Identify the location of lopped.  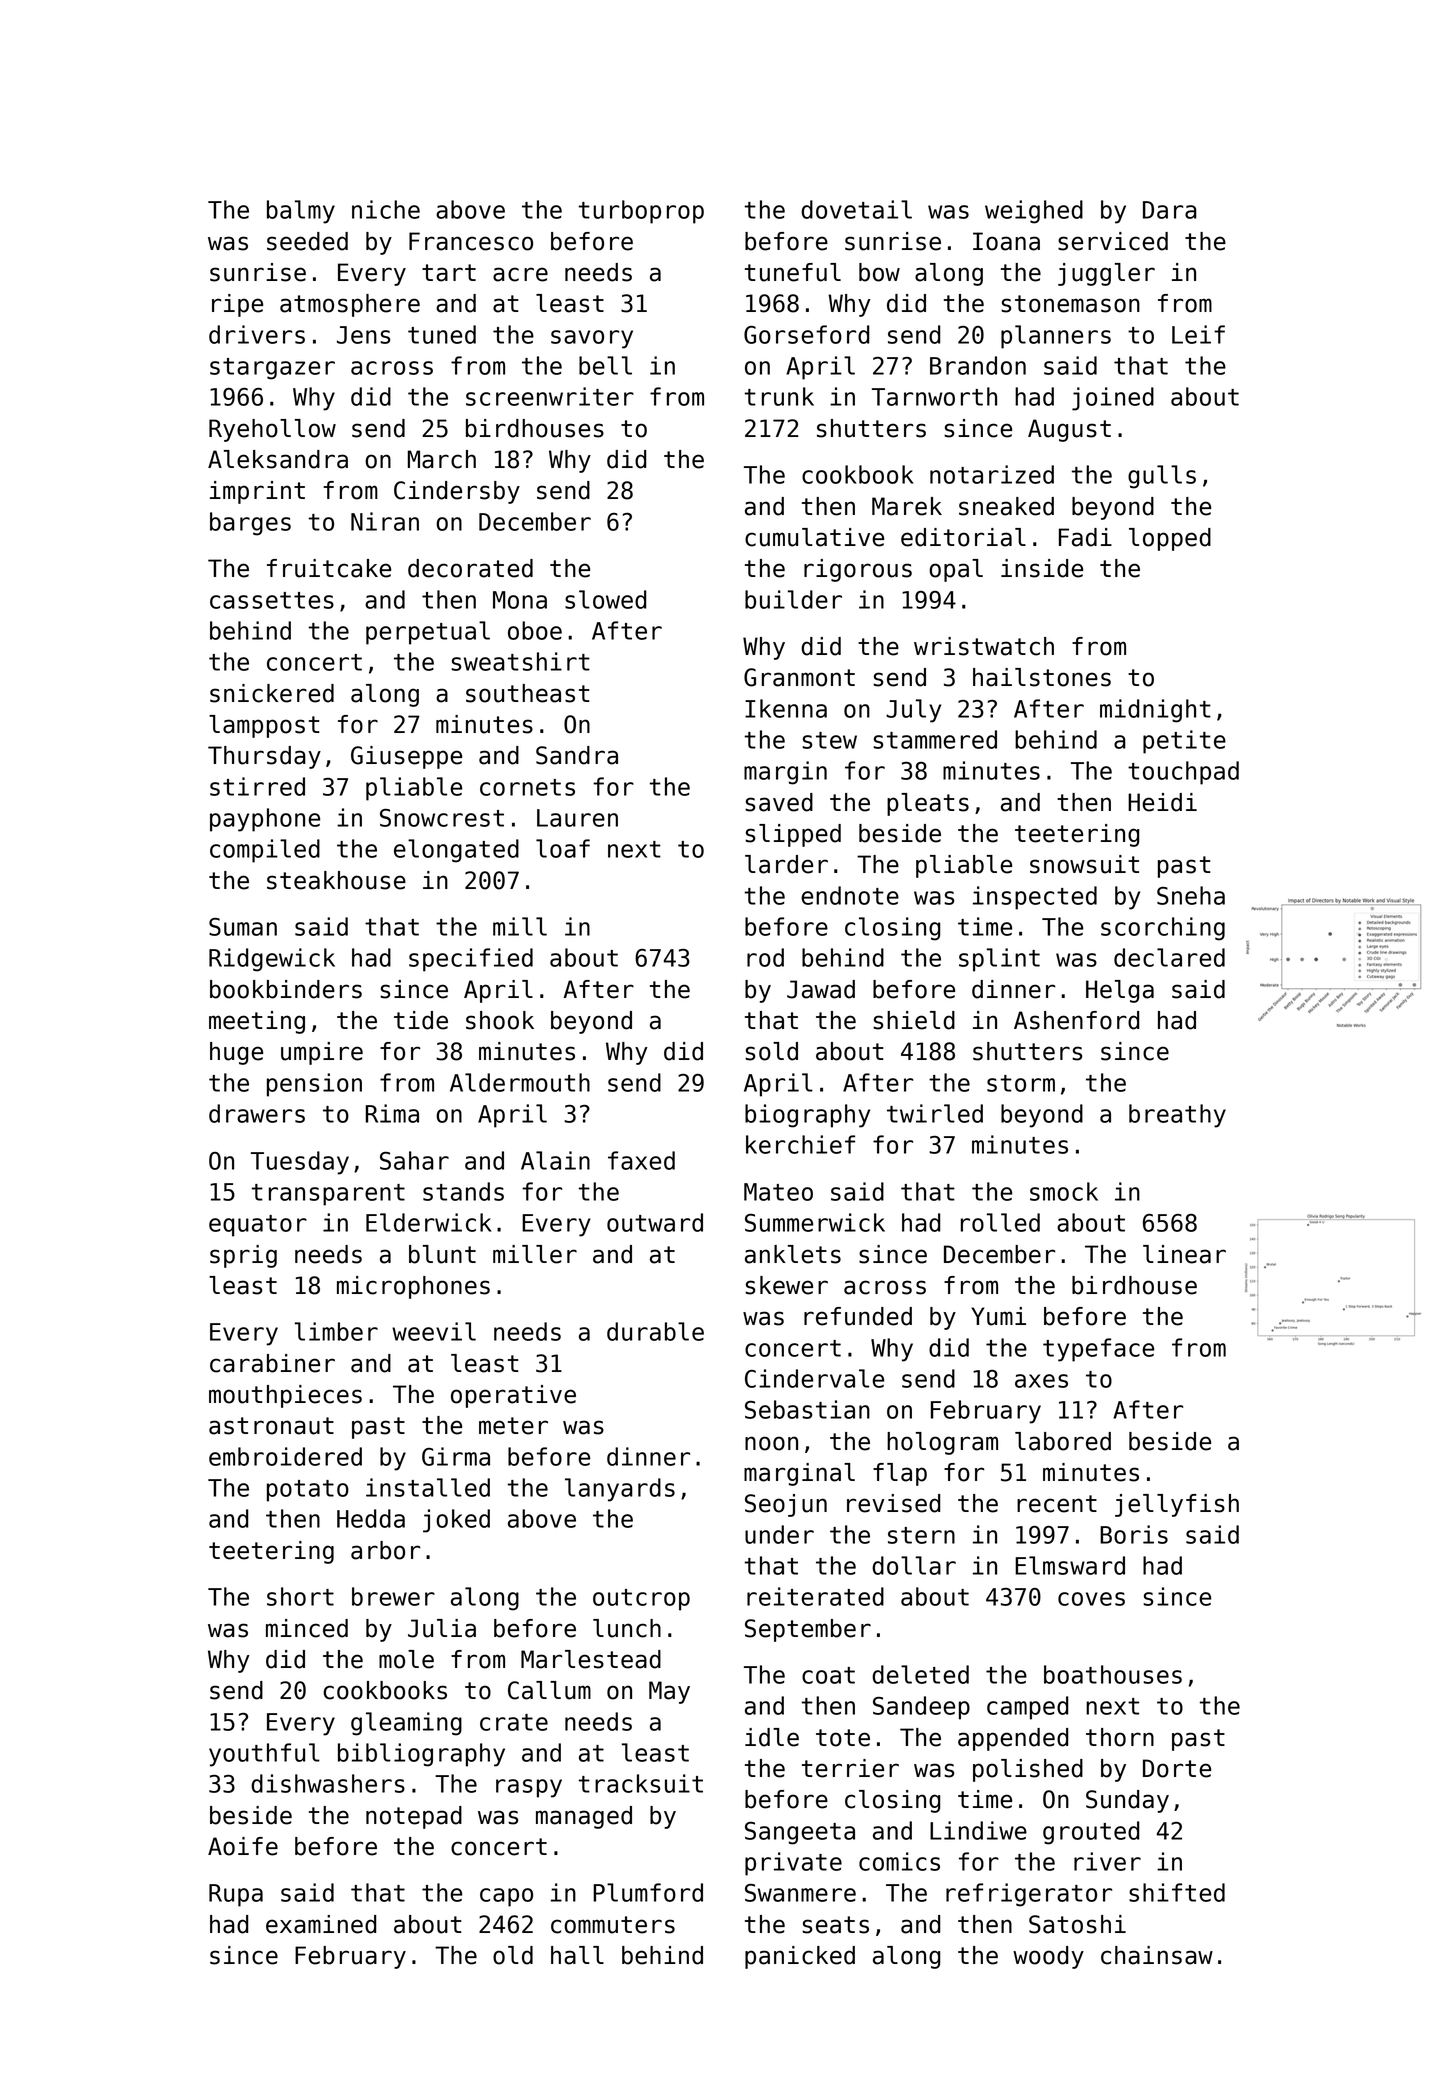
(1170, 539).
